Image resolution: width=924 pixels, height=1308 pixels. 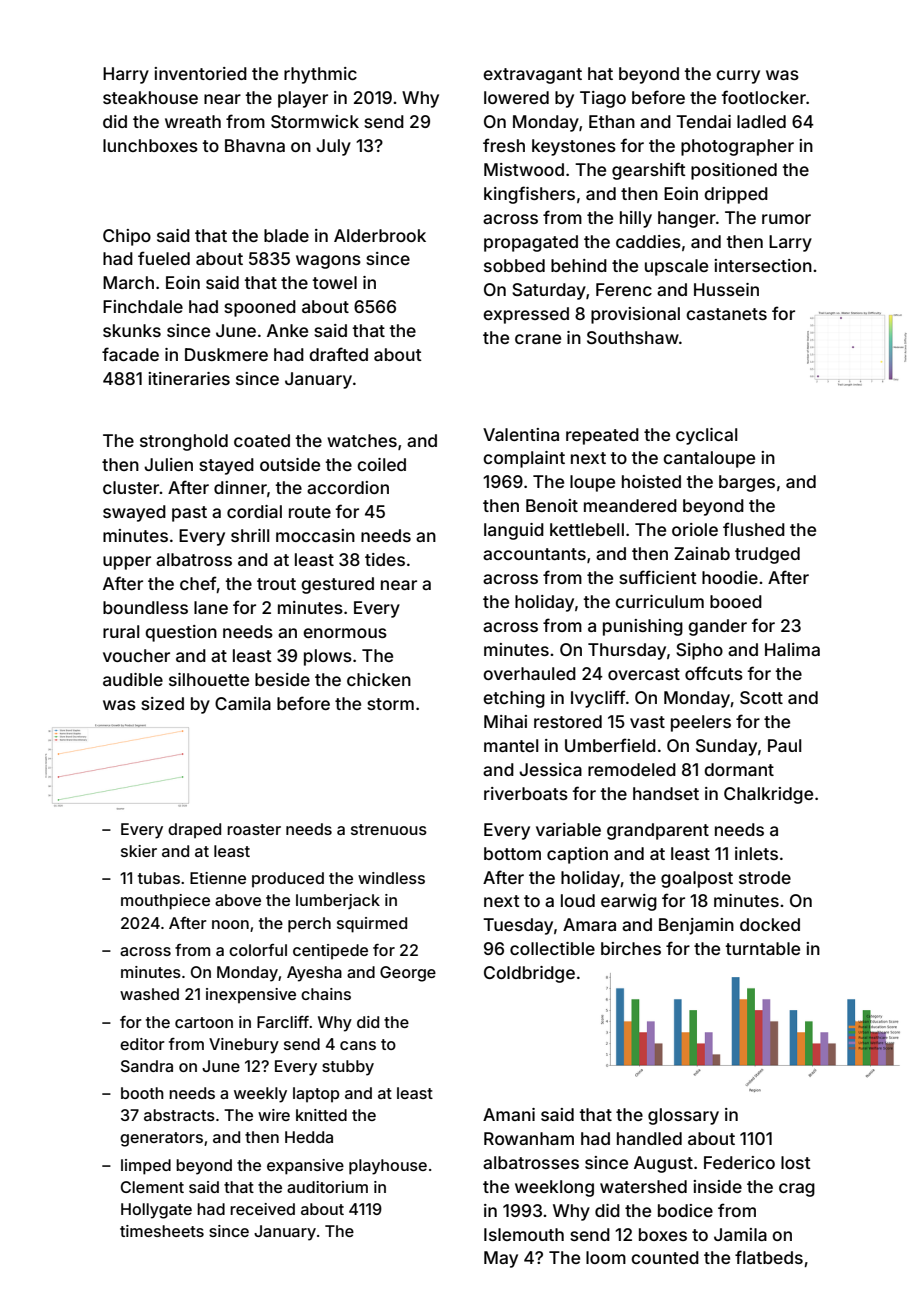 I want to click on lowered, so click(x=516, y=97).
